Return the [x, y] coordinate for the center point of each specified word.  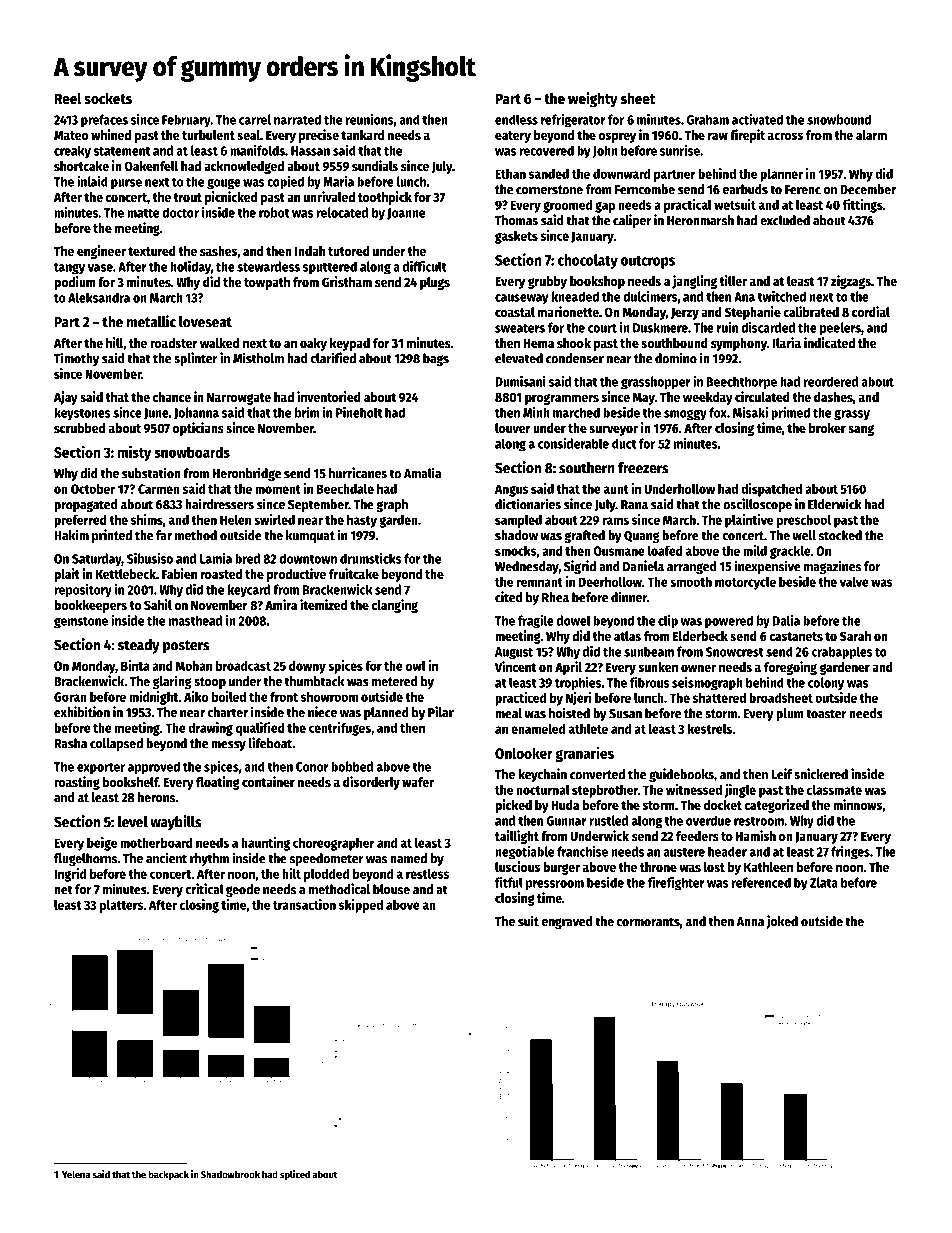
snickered [821, 774]
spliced [295, 1175]
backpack [168, 1175]
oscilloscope [757, 505]
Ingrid [70, 875]
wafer [418, 782]
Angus [511, 490]
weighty [593, 100]
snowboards [192, 452]
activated [757, 119]
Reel [68, 98]
